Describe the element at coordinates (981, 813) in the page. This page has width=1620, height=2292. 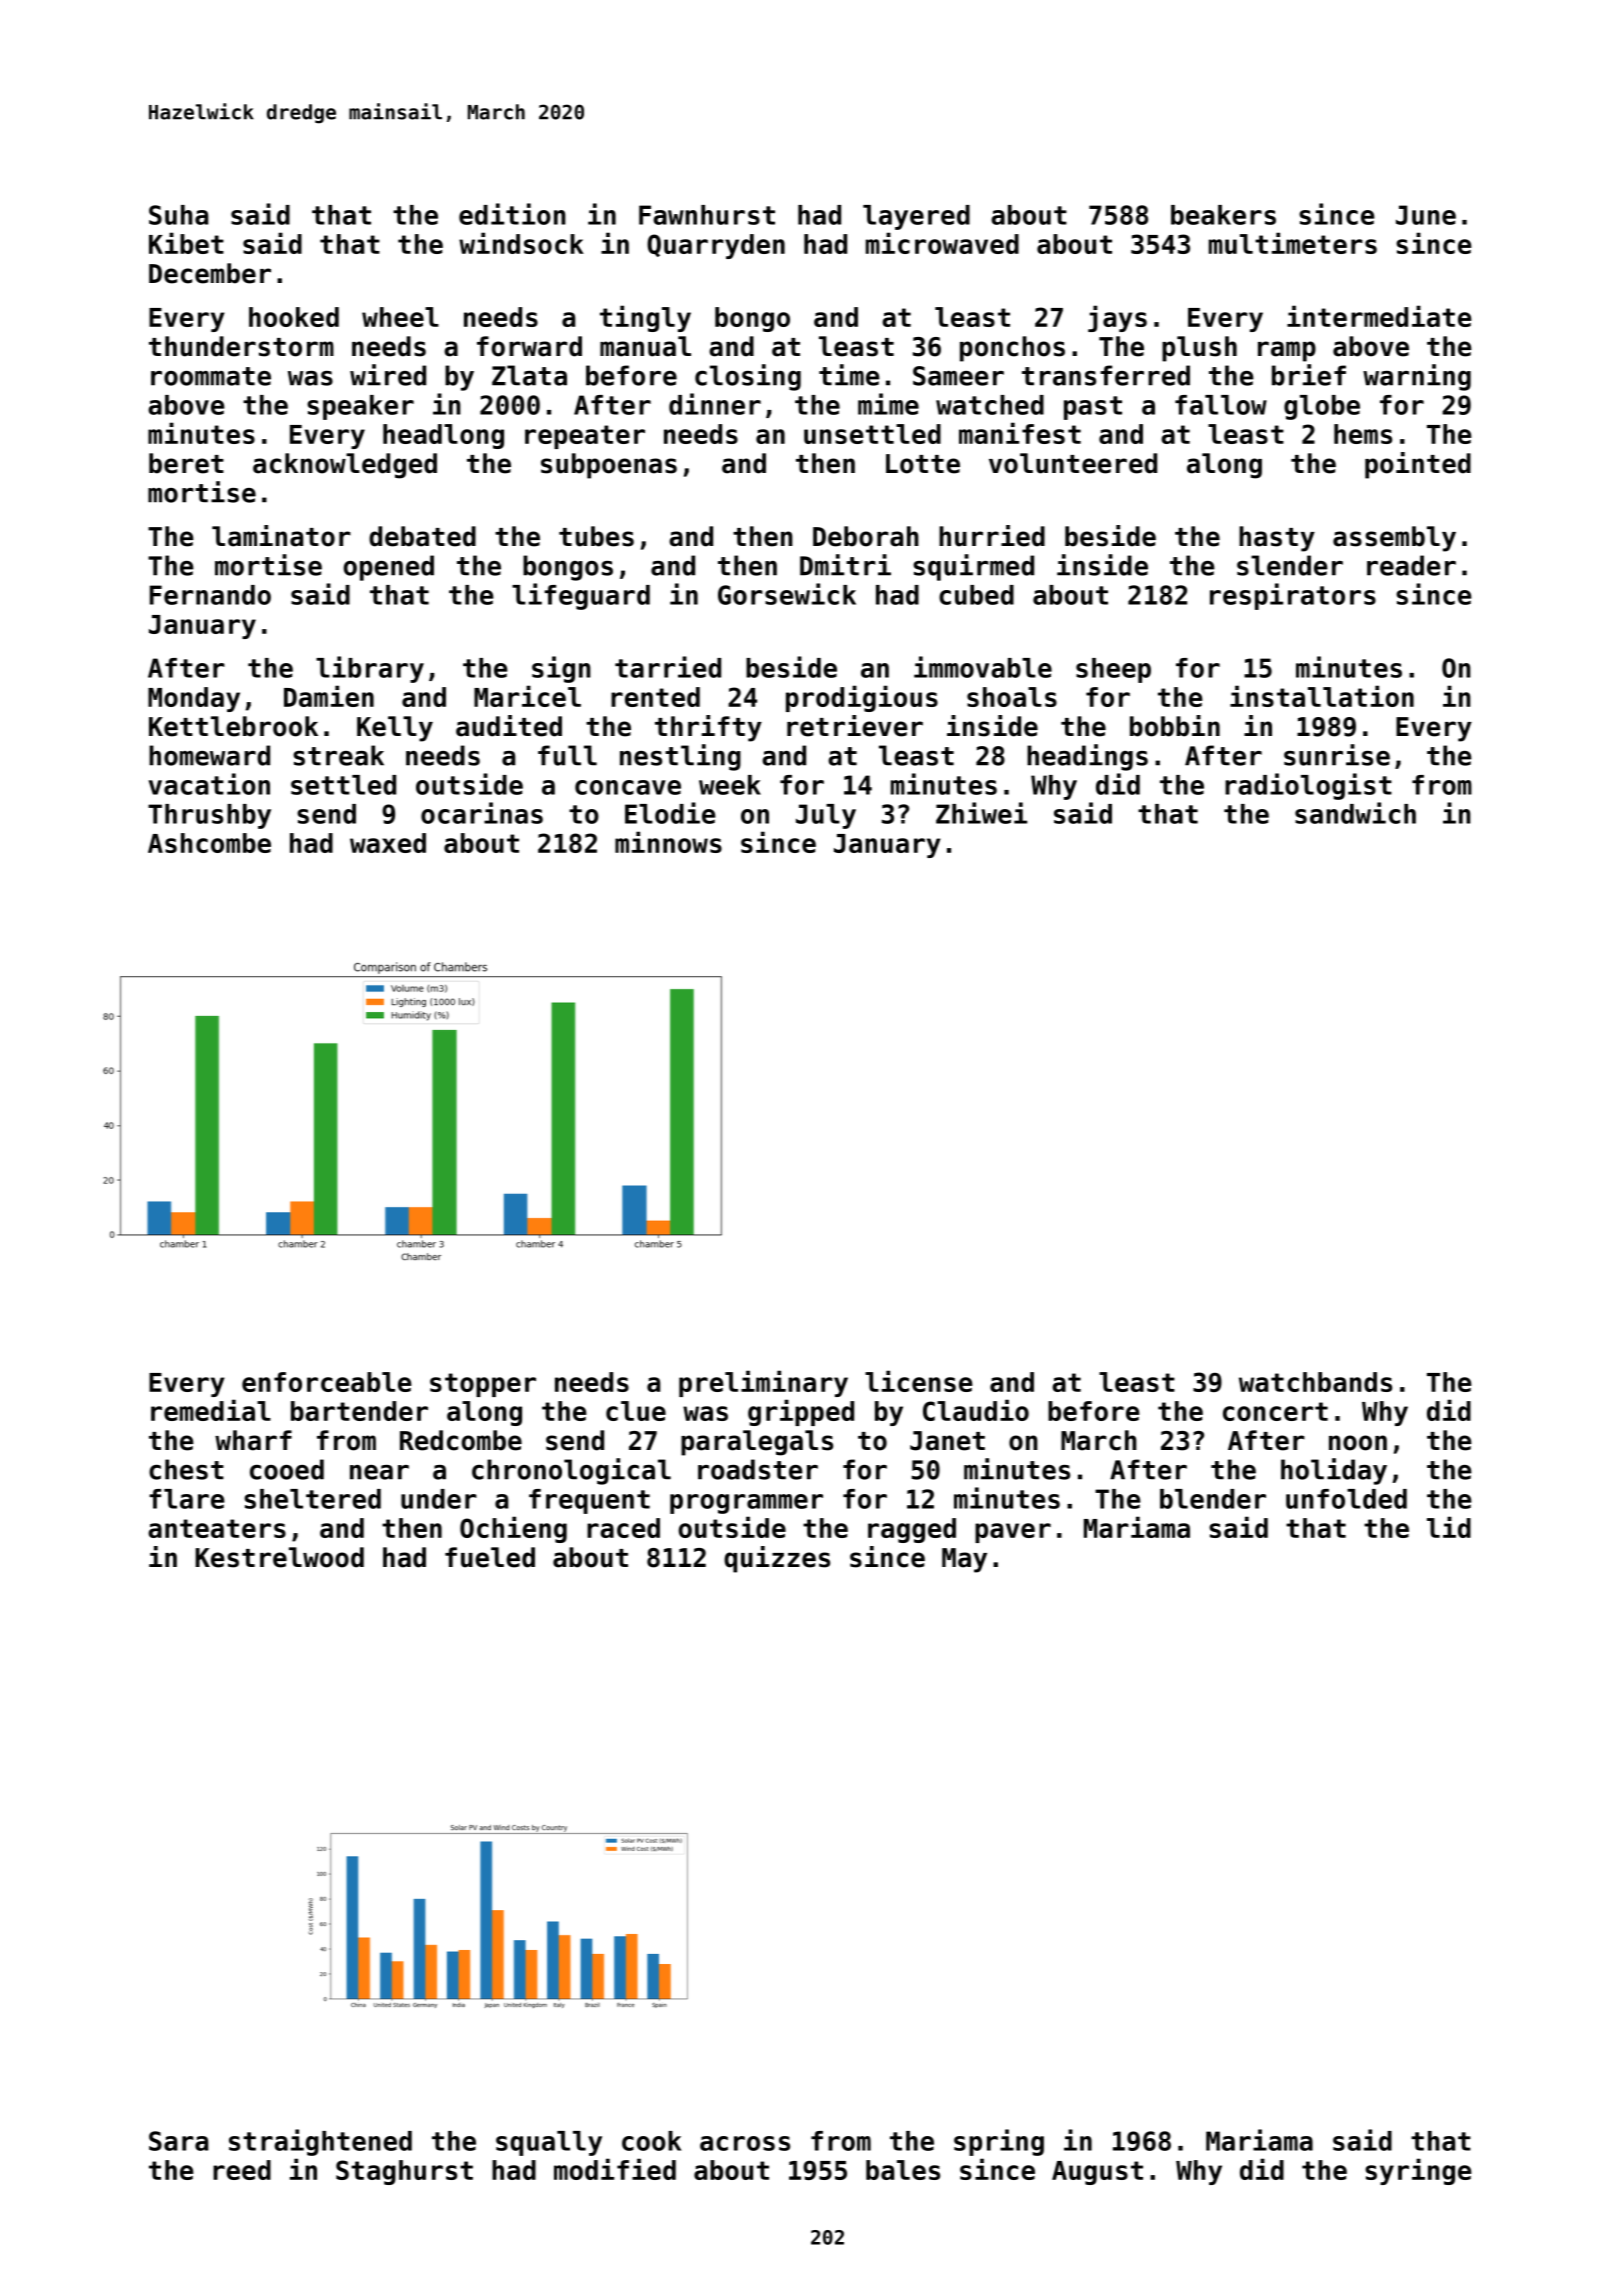
I see `Zhiwei` at that location.
